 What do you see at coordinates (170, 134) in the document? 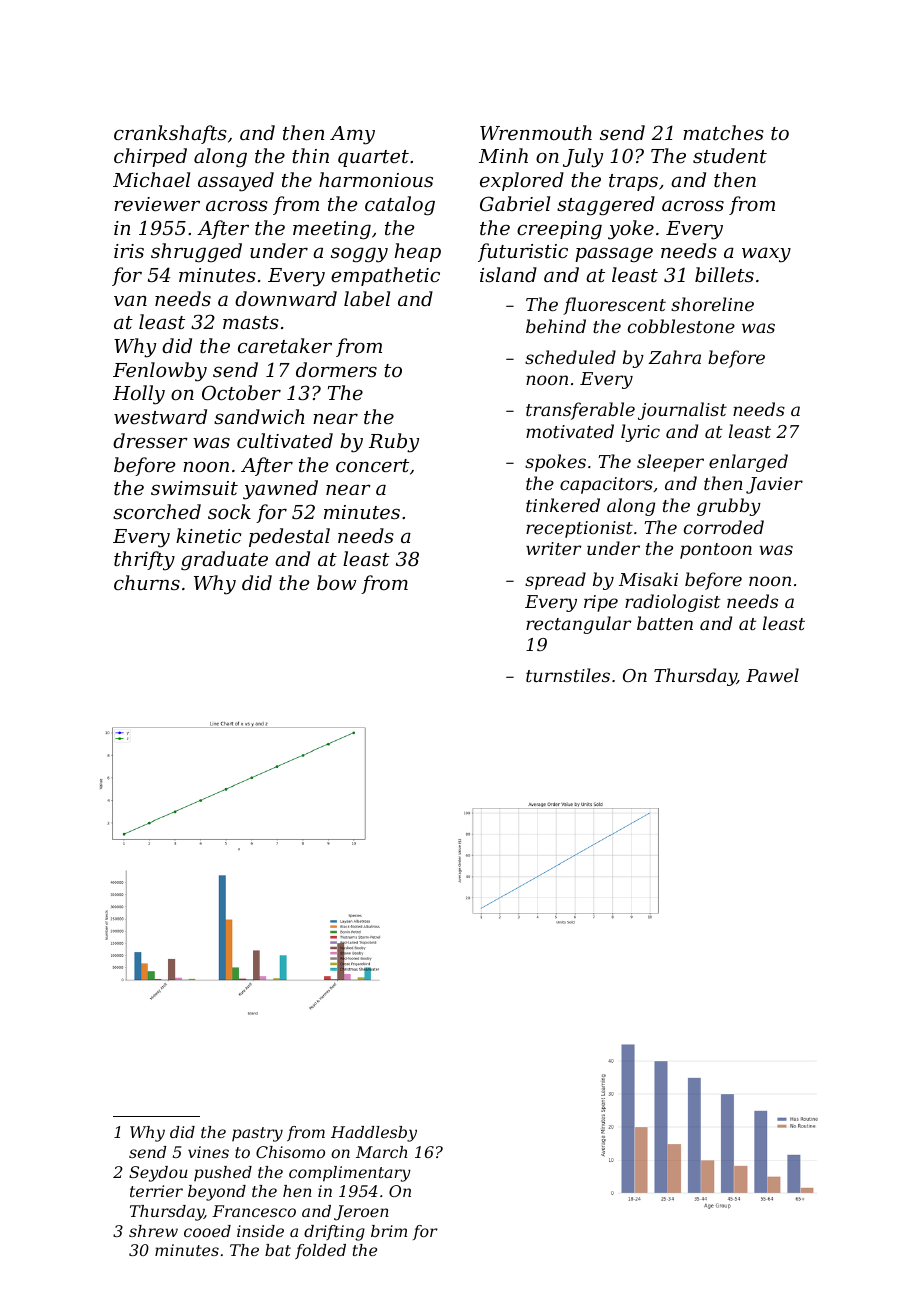
I see `crankshafts` at bounding box center [170, 134].
